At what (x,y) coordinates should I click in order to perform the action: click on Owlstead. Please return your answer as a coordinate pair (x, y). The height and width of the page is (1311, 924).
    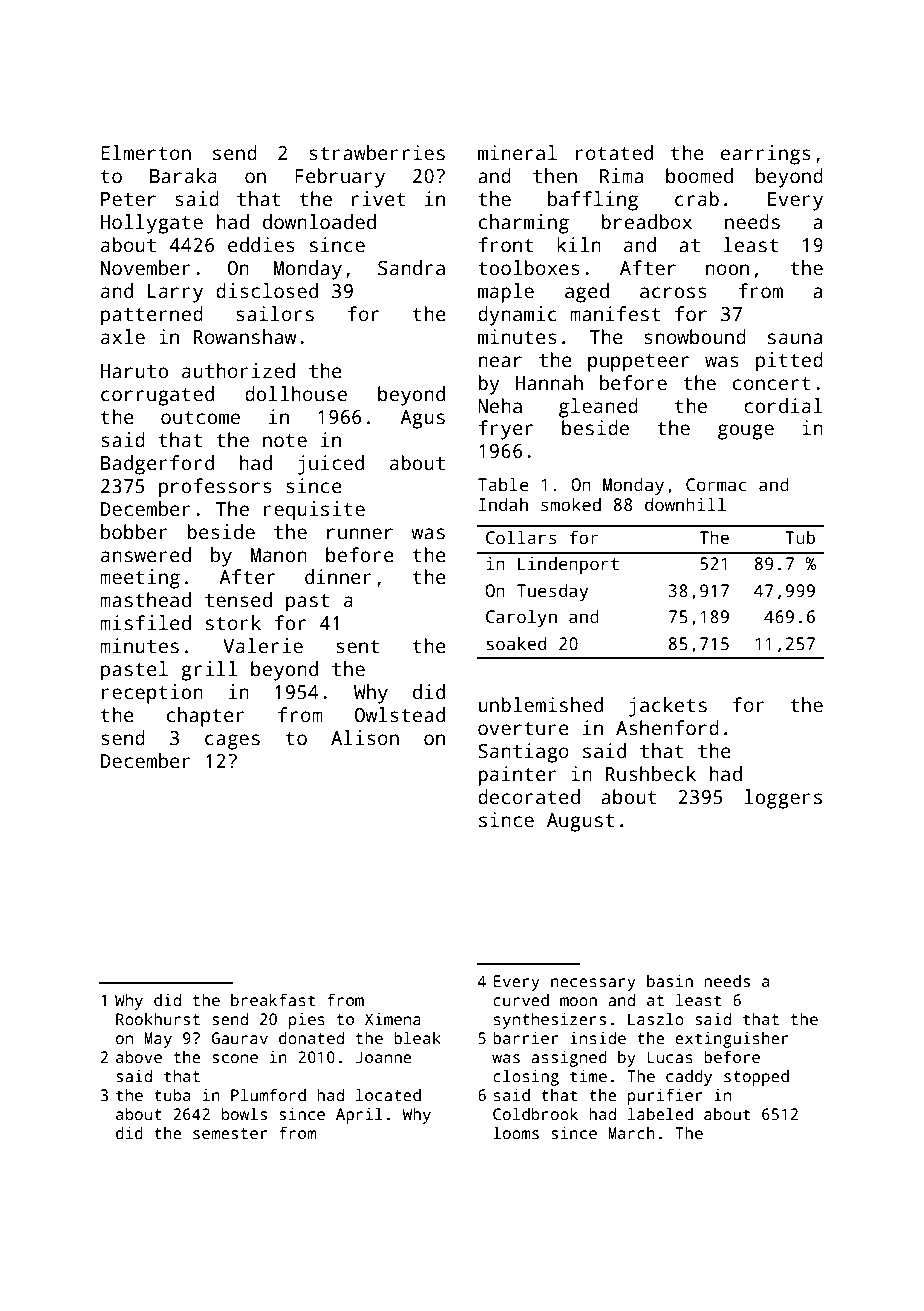
    Looking at the image, I should click on (399, 715).
